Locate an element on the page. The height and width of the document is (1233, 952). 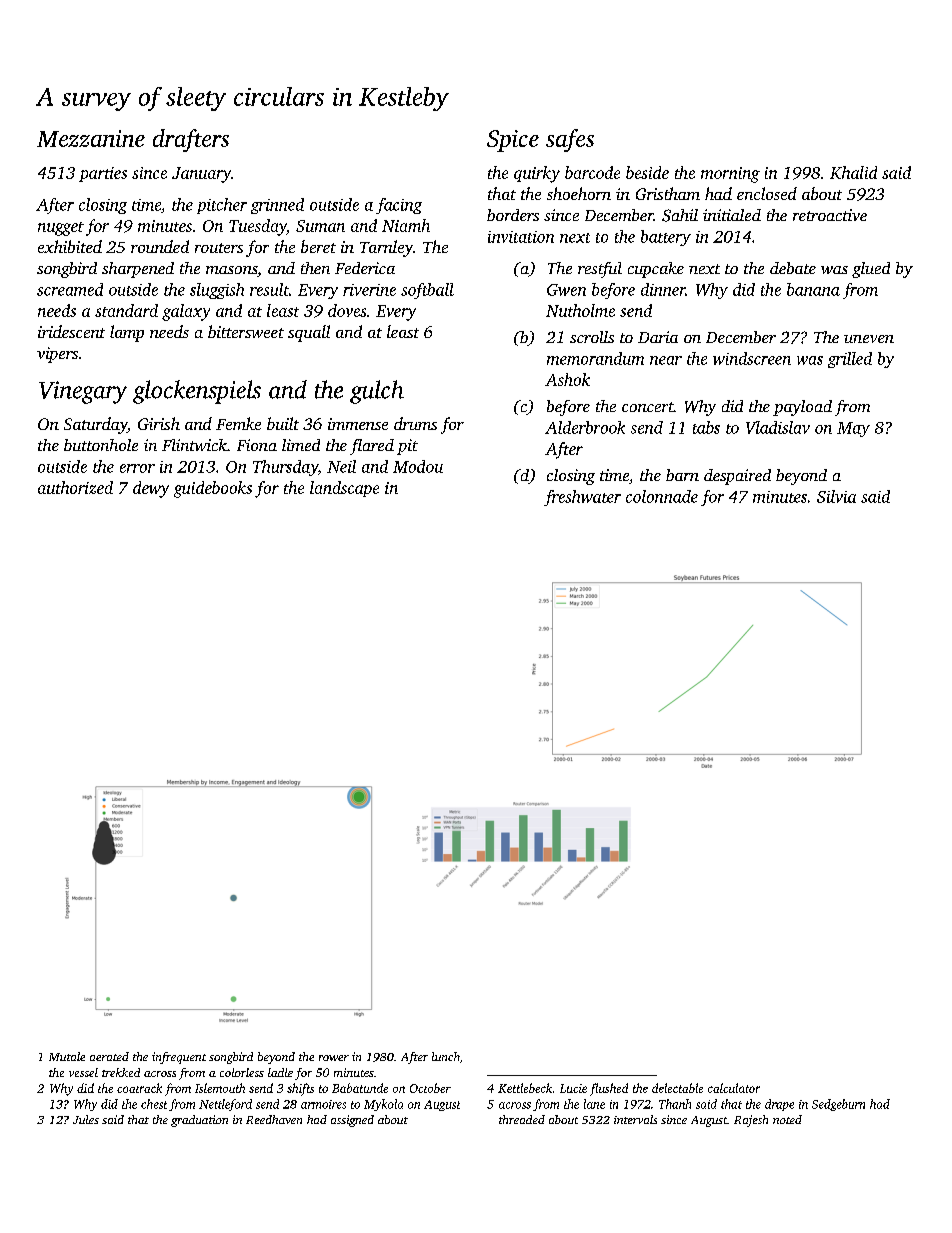
graduation is located at coordinates (199, 1121).
